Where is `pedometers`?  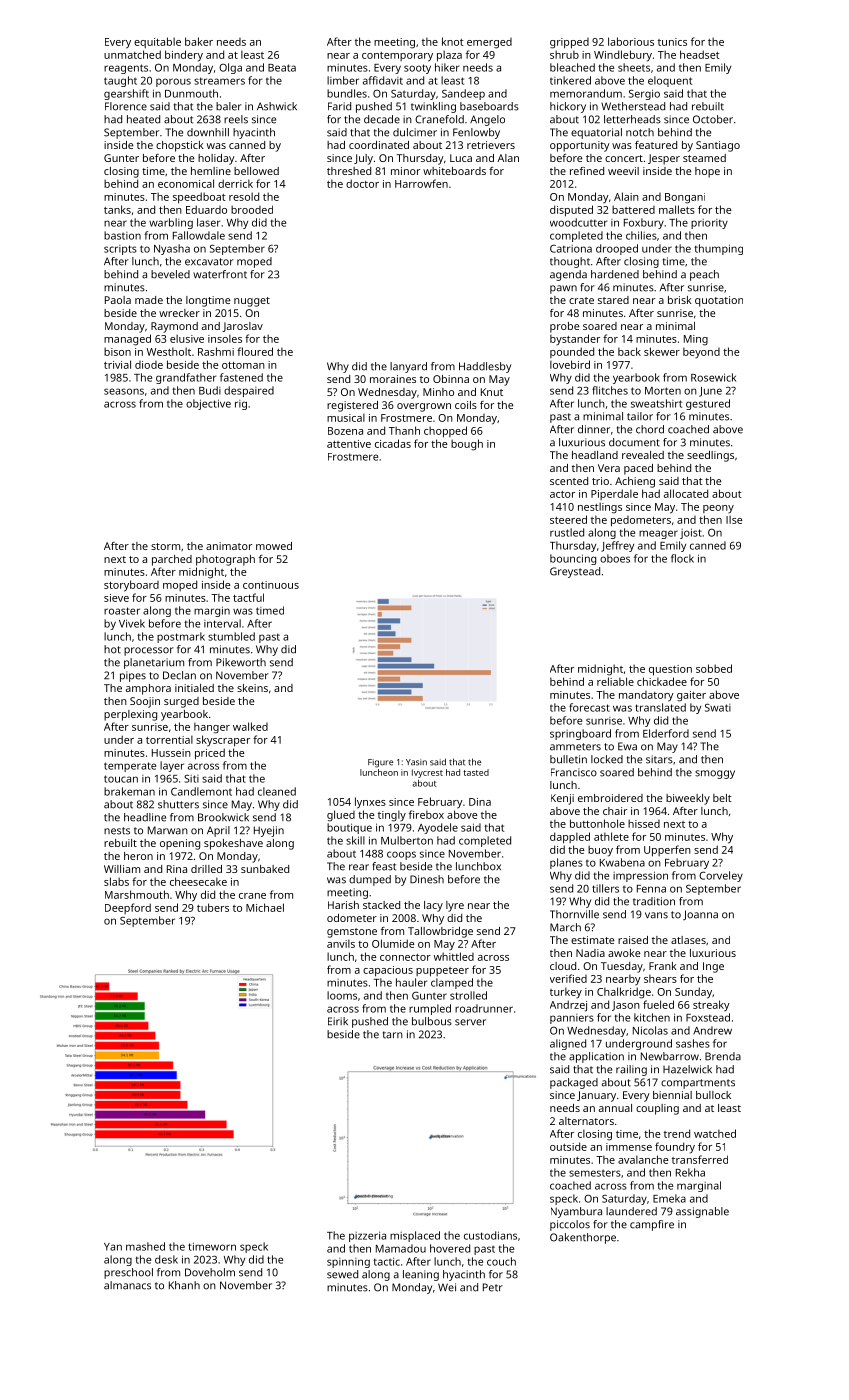
pedometers is located at coordinates (641, 521).
